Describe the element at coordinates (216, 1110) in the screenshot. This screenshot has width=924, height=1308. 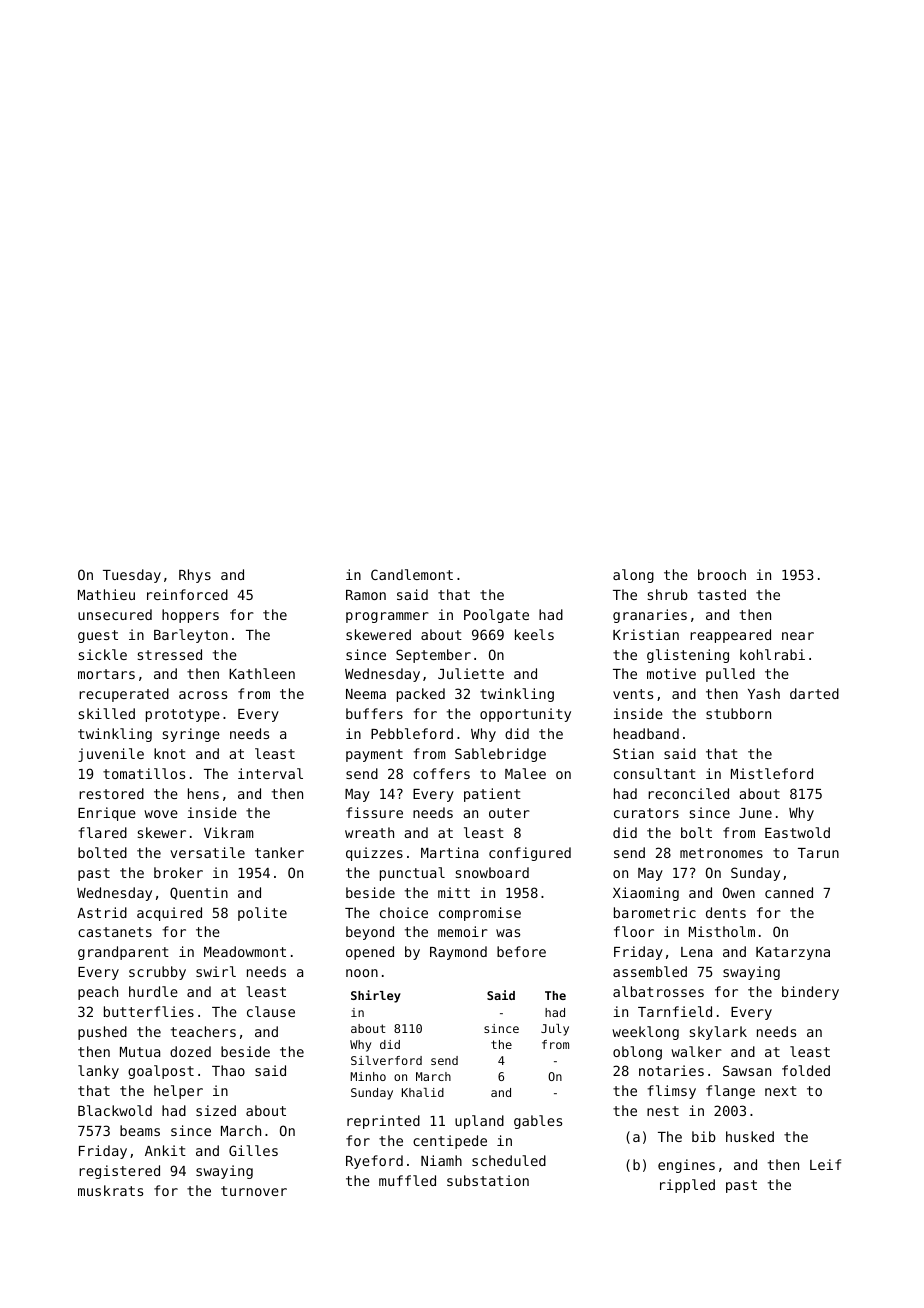
I see `sized` at that location.
